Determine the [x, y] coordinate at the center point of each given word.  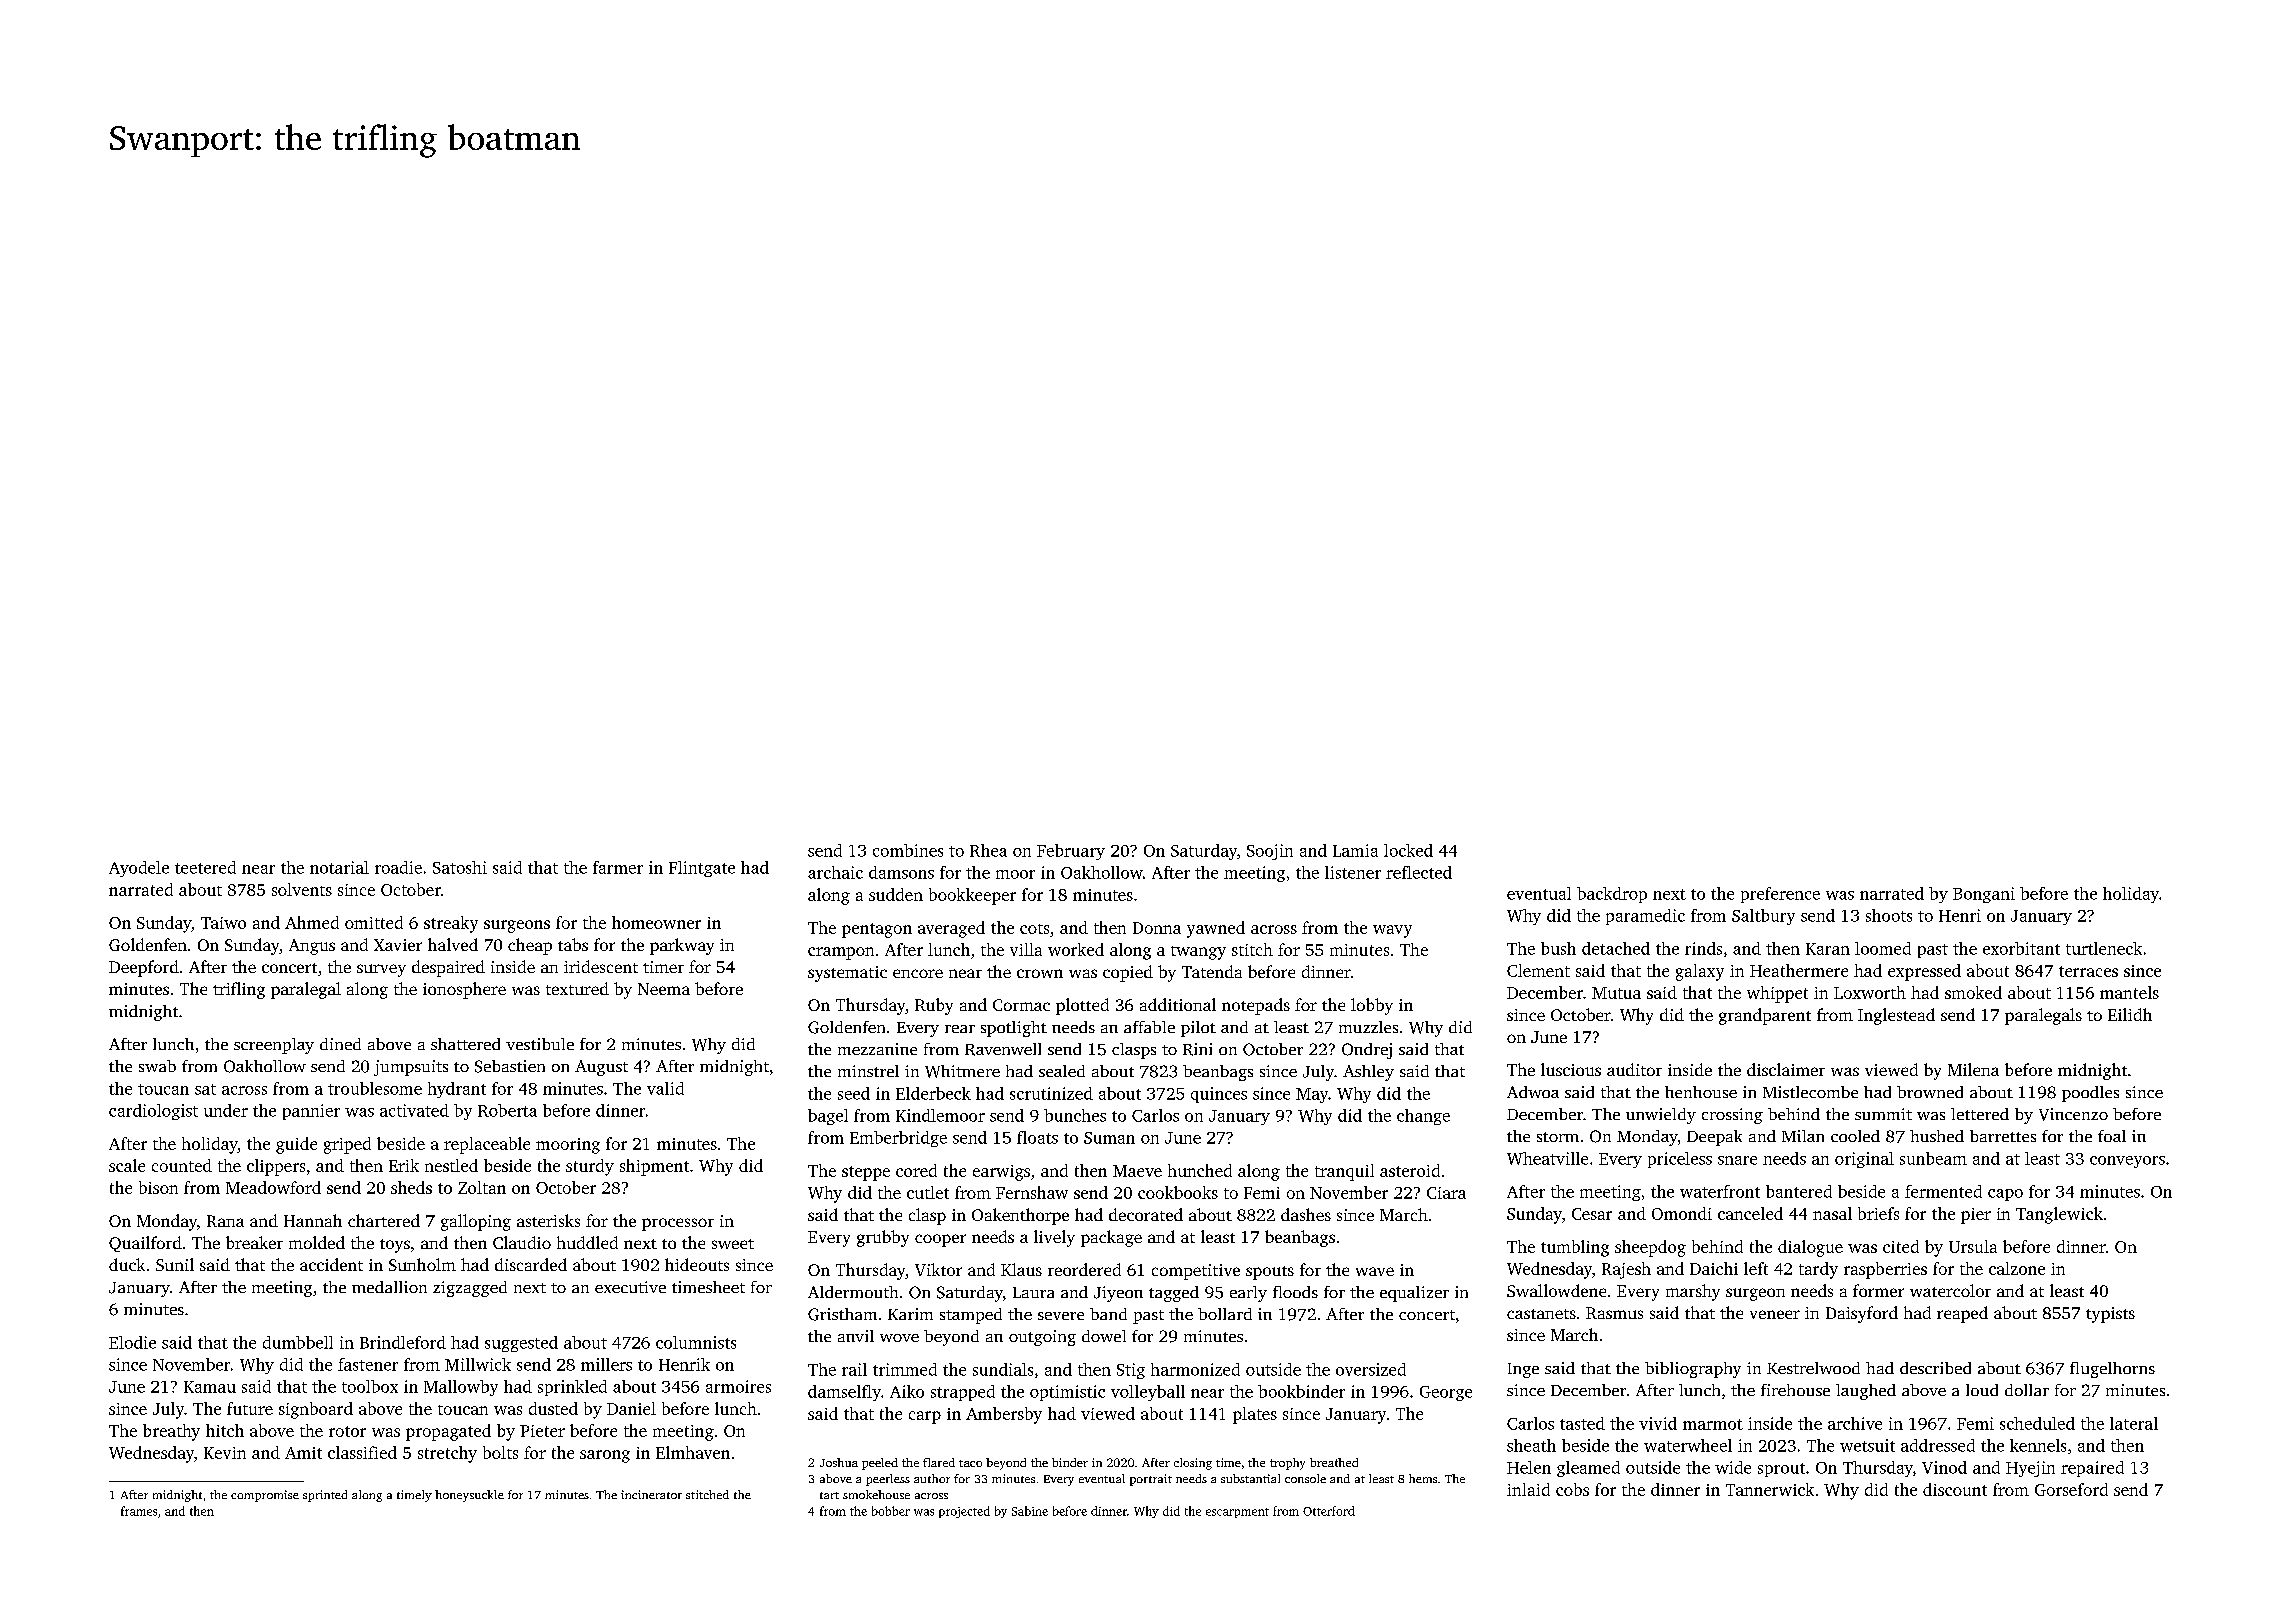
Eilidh [2130, 1014]
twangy [1198, 953]
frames [139, 1511]
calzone [2017, 1268]
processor [678, 1224]
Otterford [1329, 1511]
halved [453, 944]
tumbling [1575, 1248]
